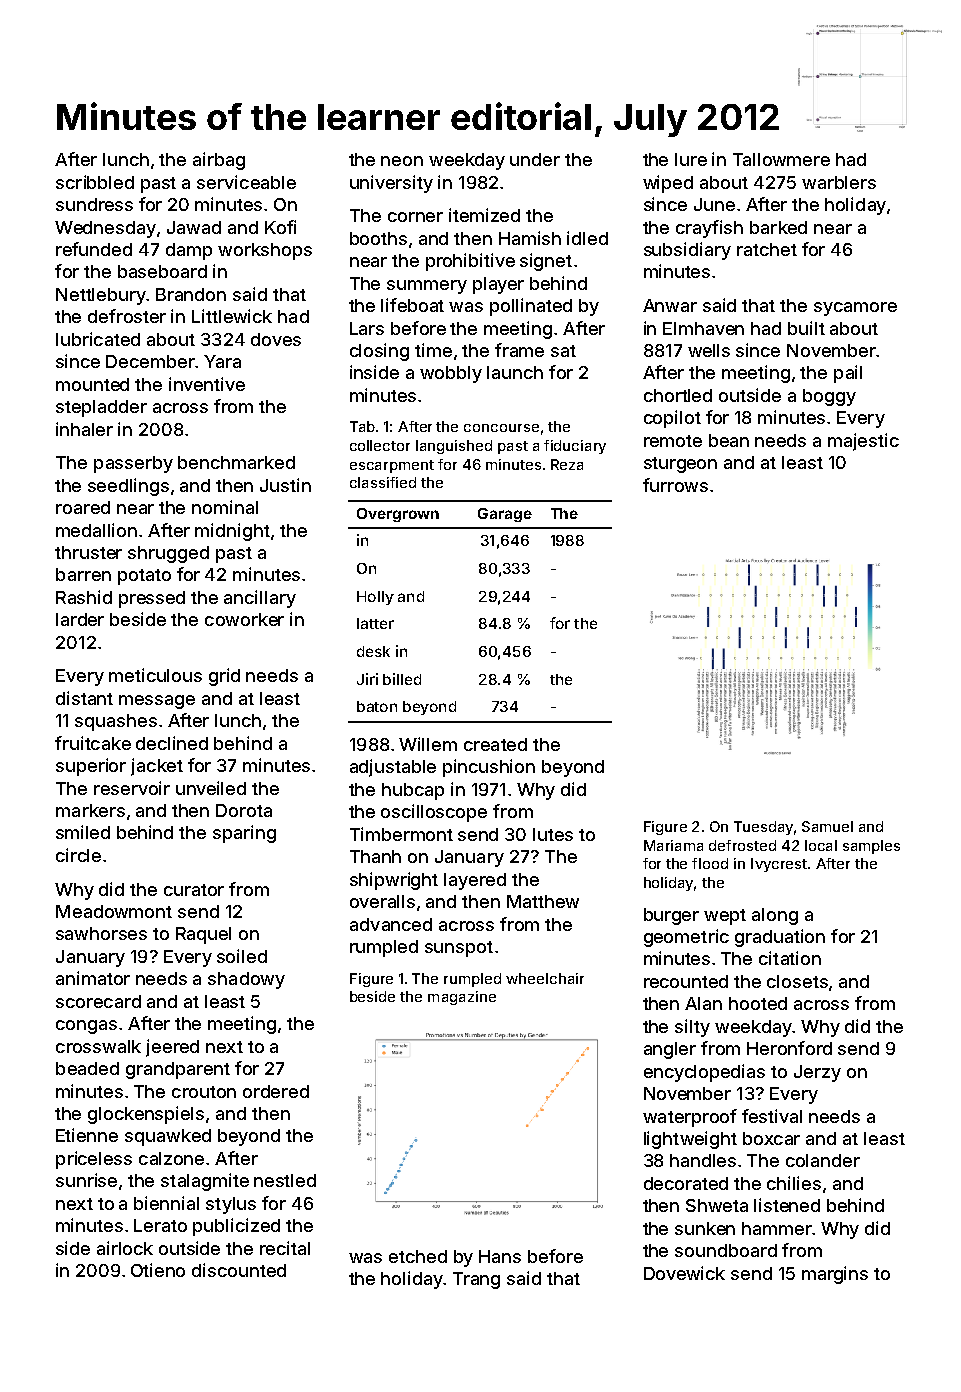  I want to click on along, so click(775, 916).
